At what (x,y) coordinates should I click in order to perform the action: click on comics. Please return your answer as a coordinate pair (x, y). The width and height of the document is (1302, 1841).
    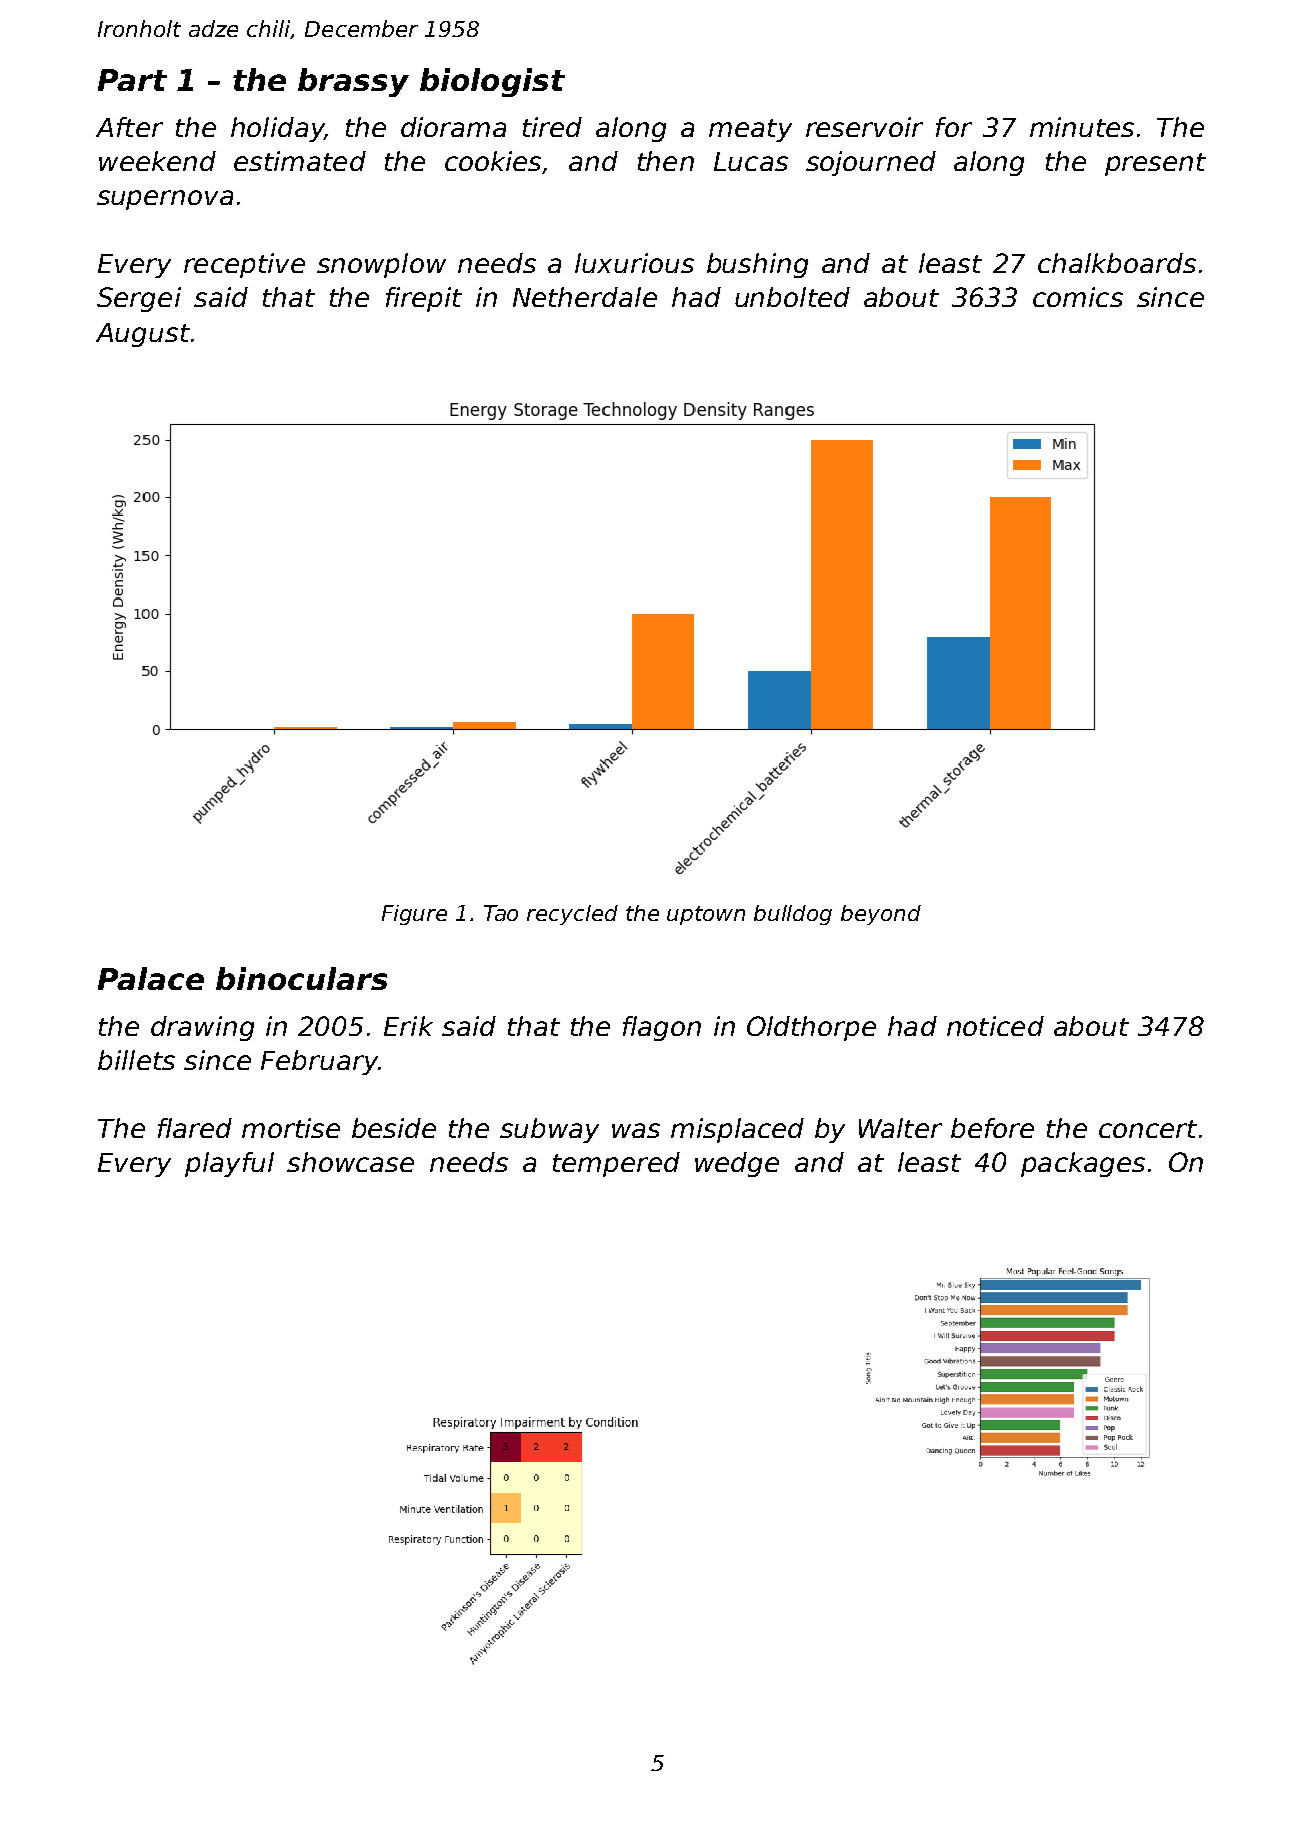
    Looking at the image, I should click on (1078, 297).
